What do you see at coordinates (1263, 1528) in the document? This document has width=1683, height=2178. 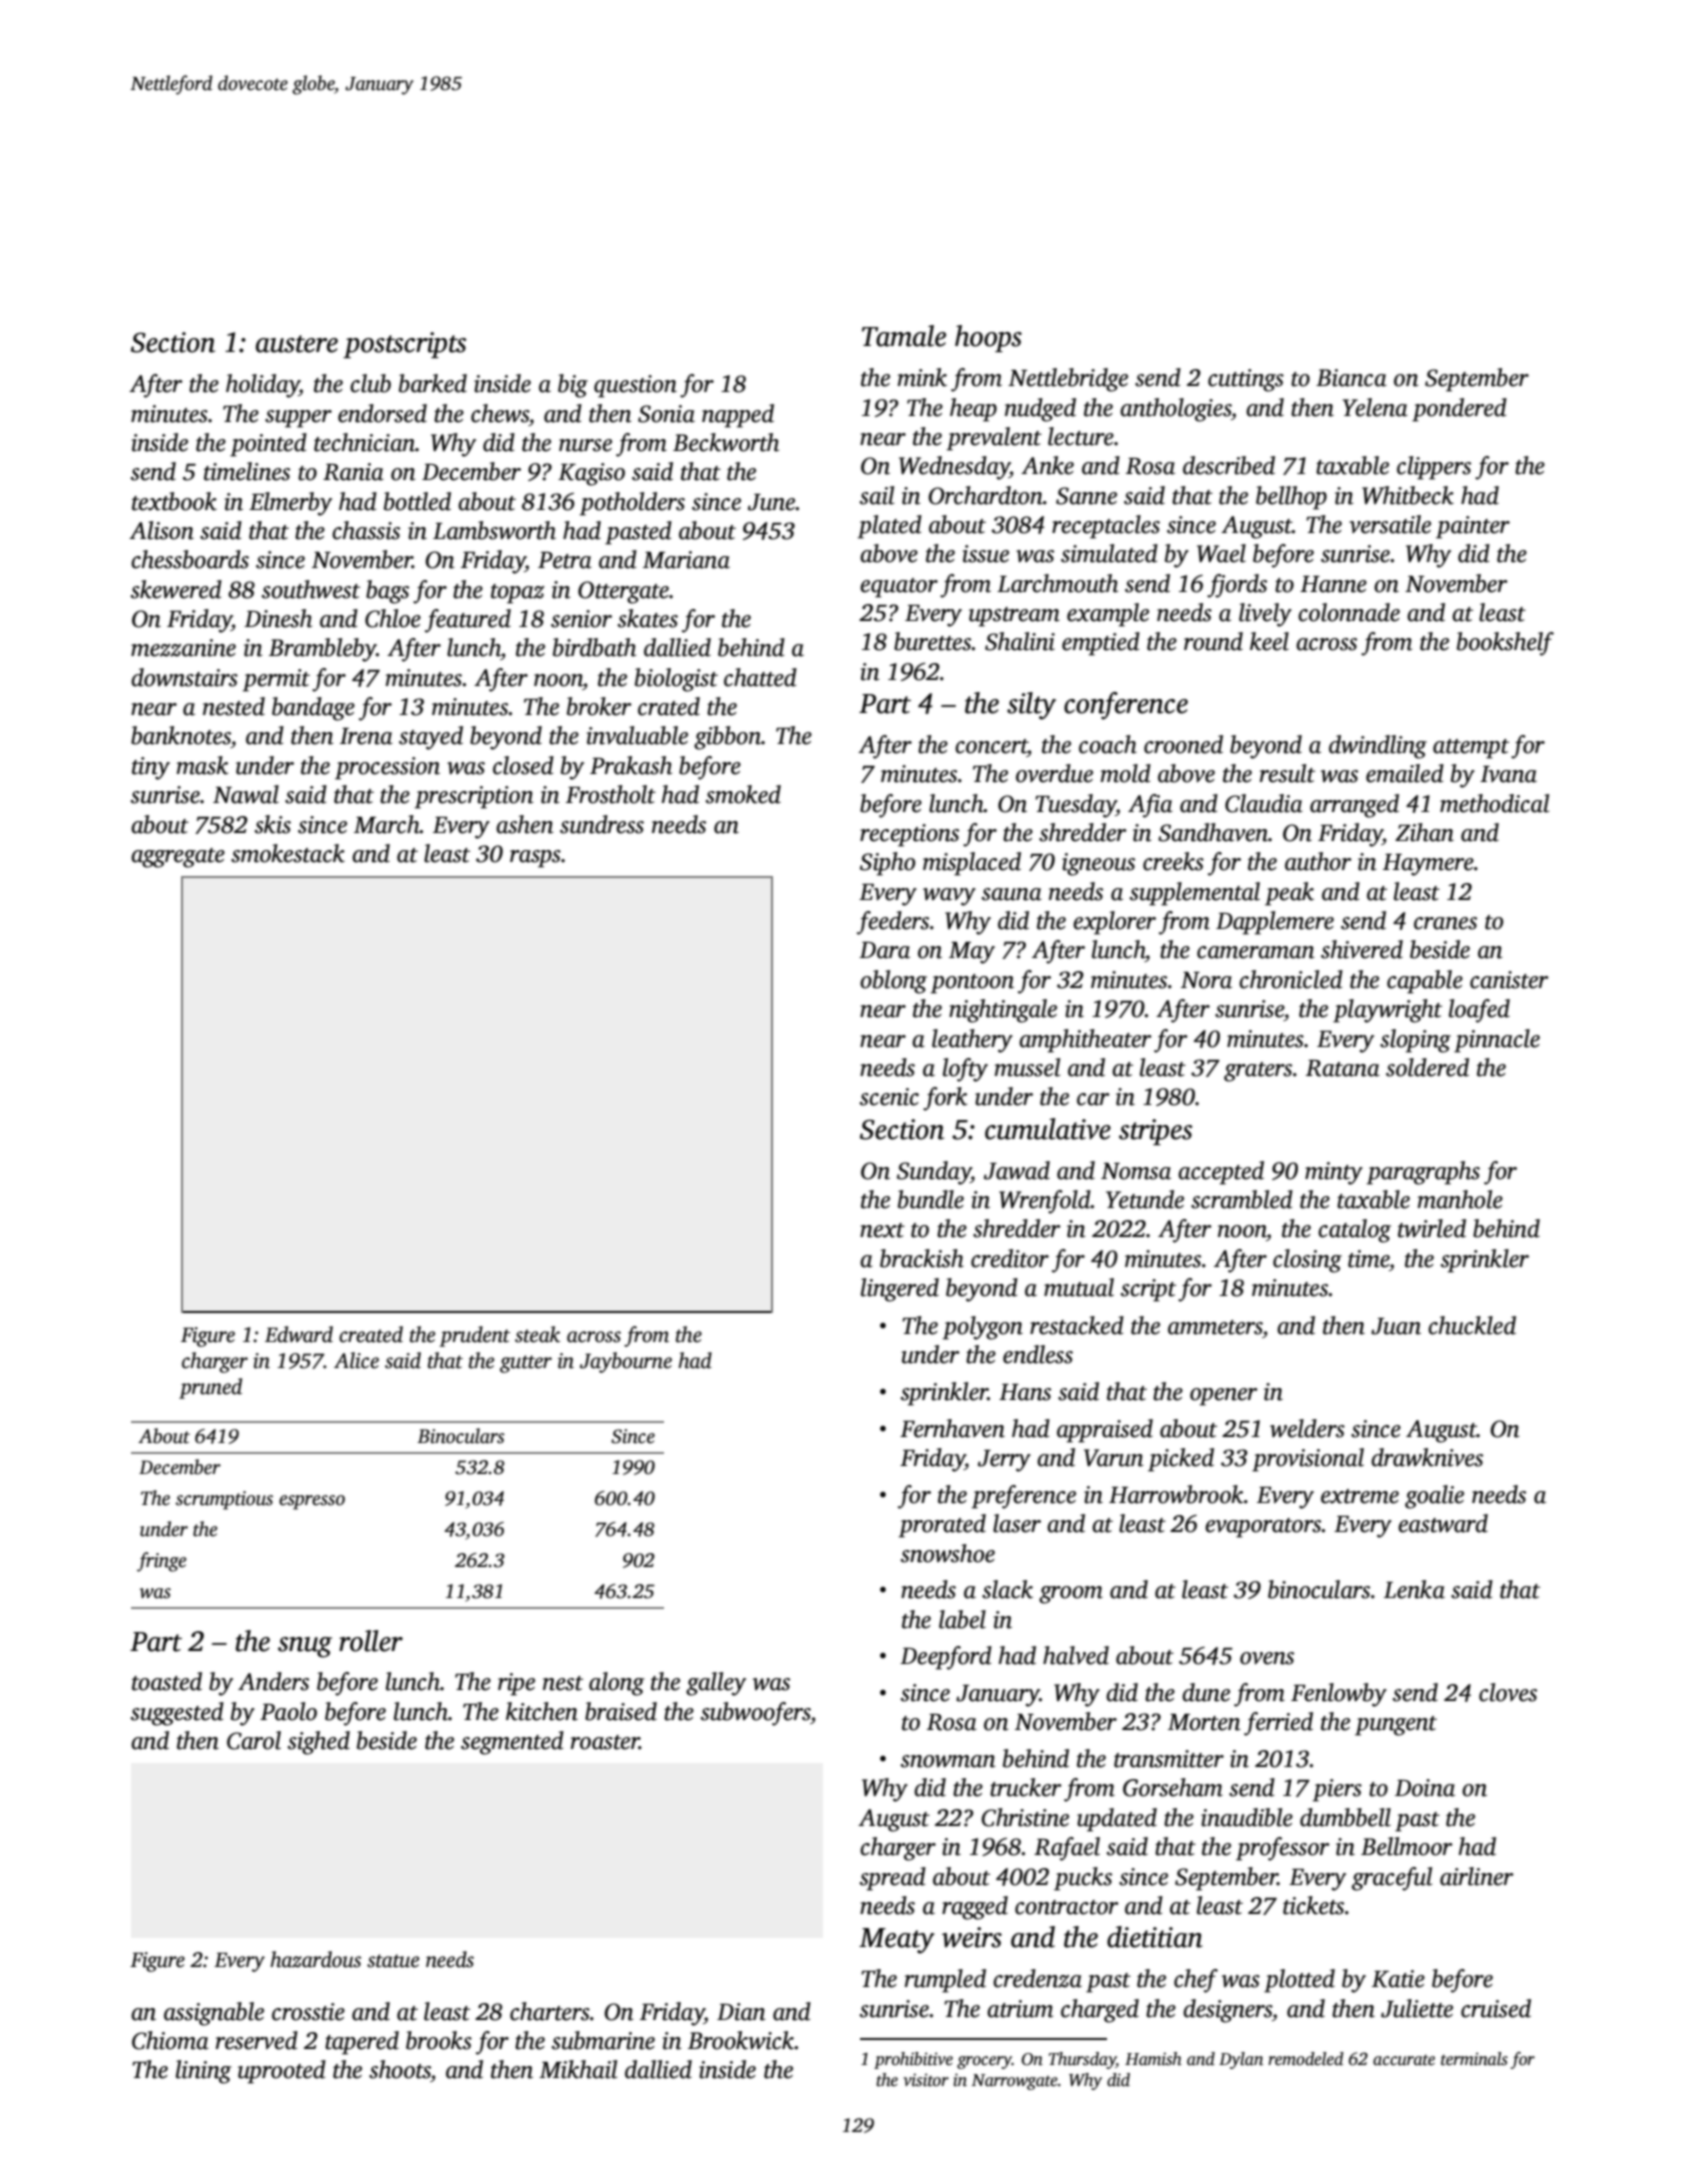 I see `evaporators` at bounding box center [1263, 1528].
